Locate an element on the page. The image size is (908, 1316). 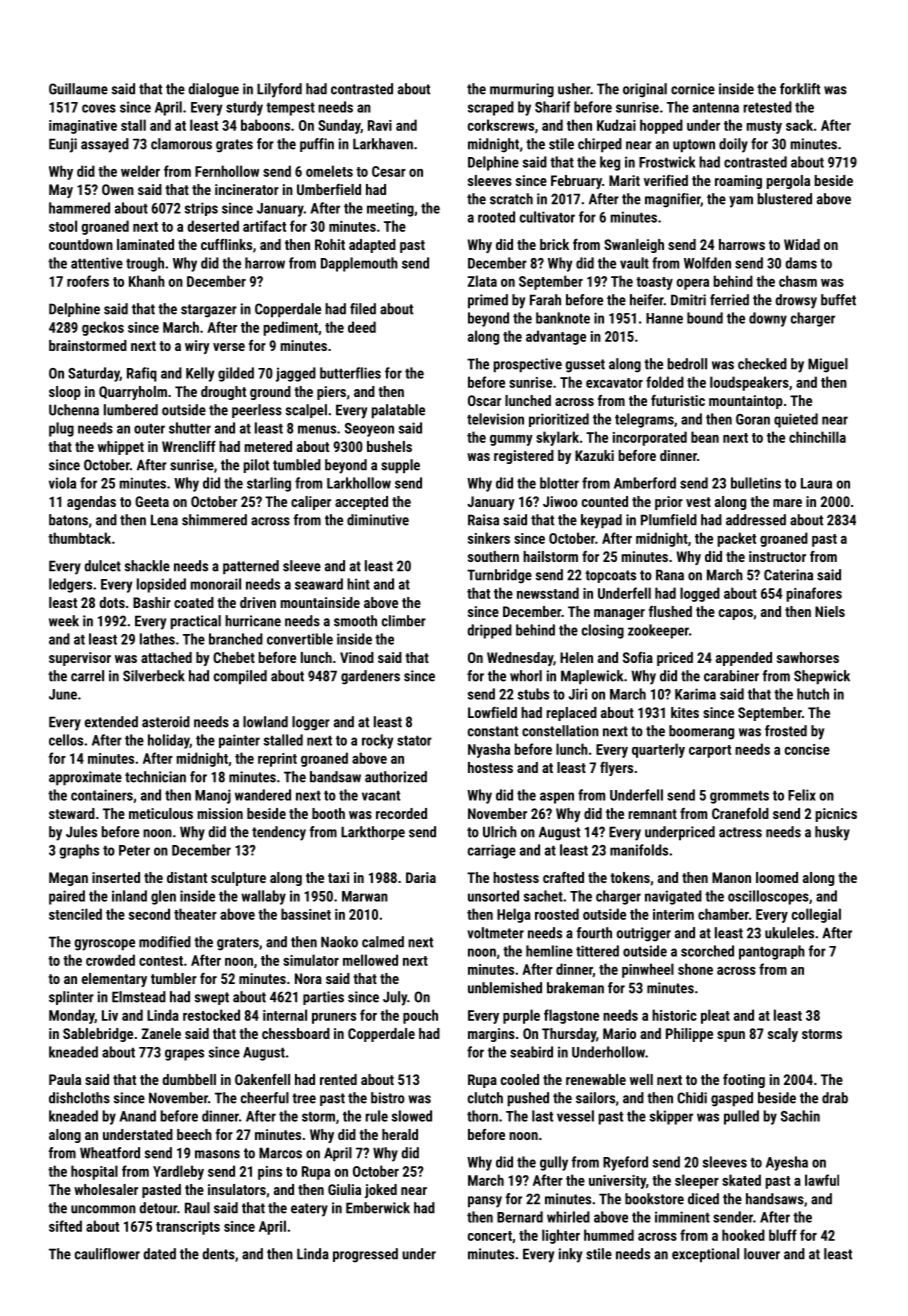
cornice is located at coordinates (693, 89).
